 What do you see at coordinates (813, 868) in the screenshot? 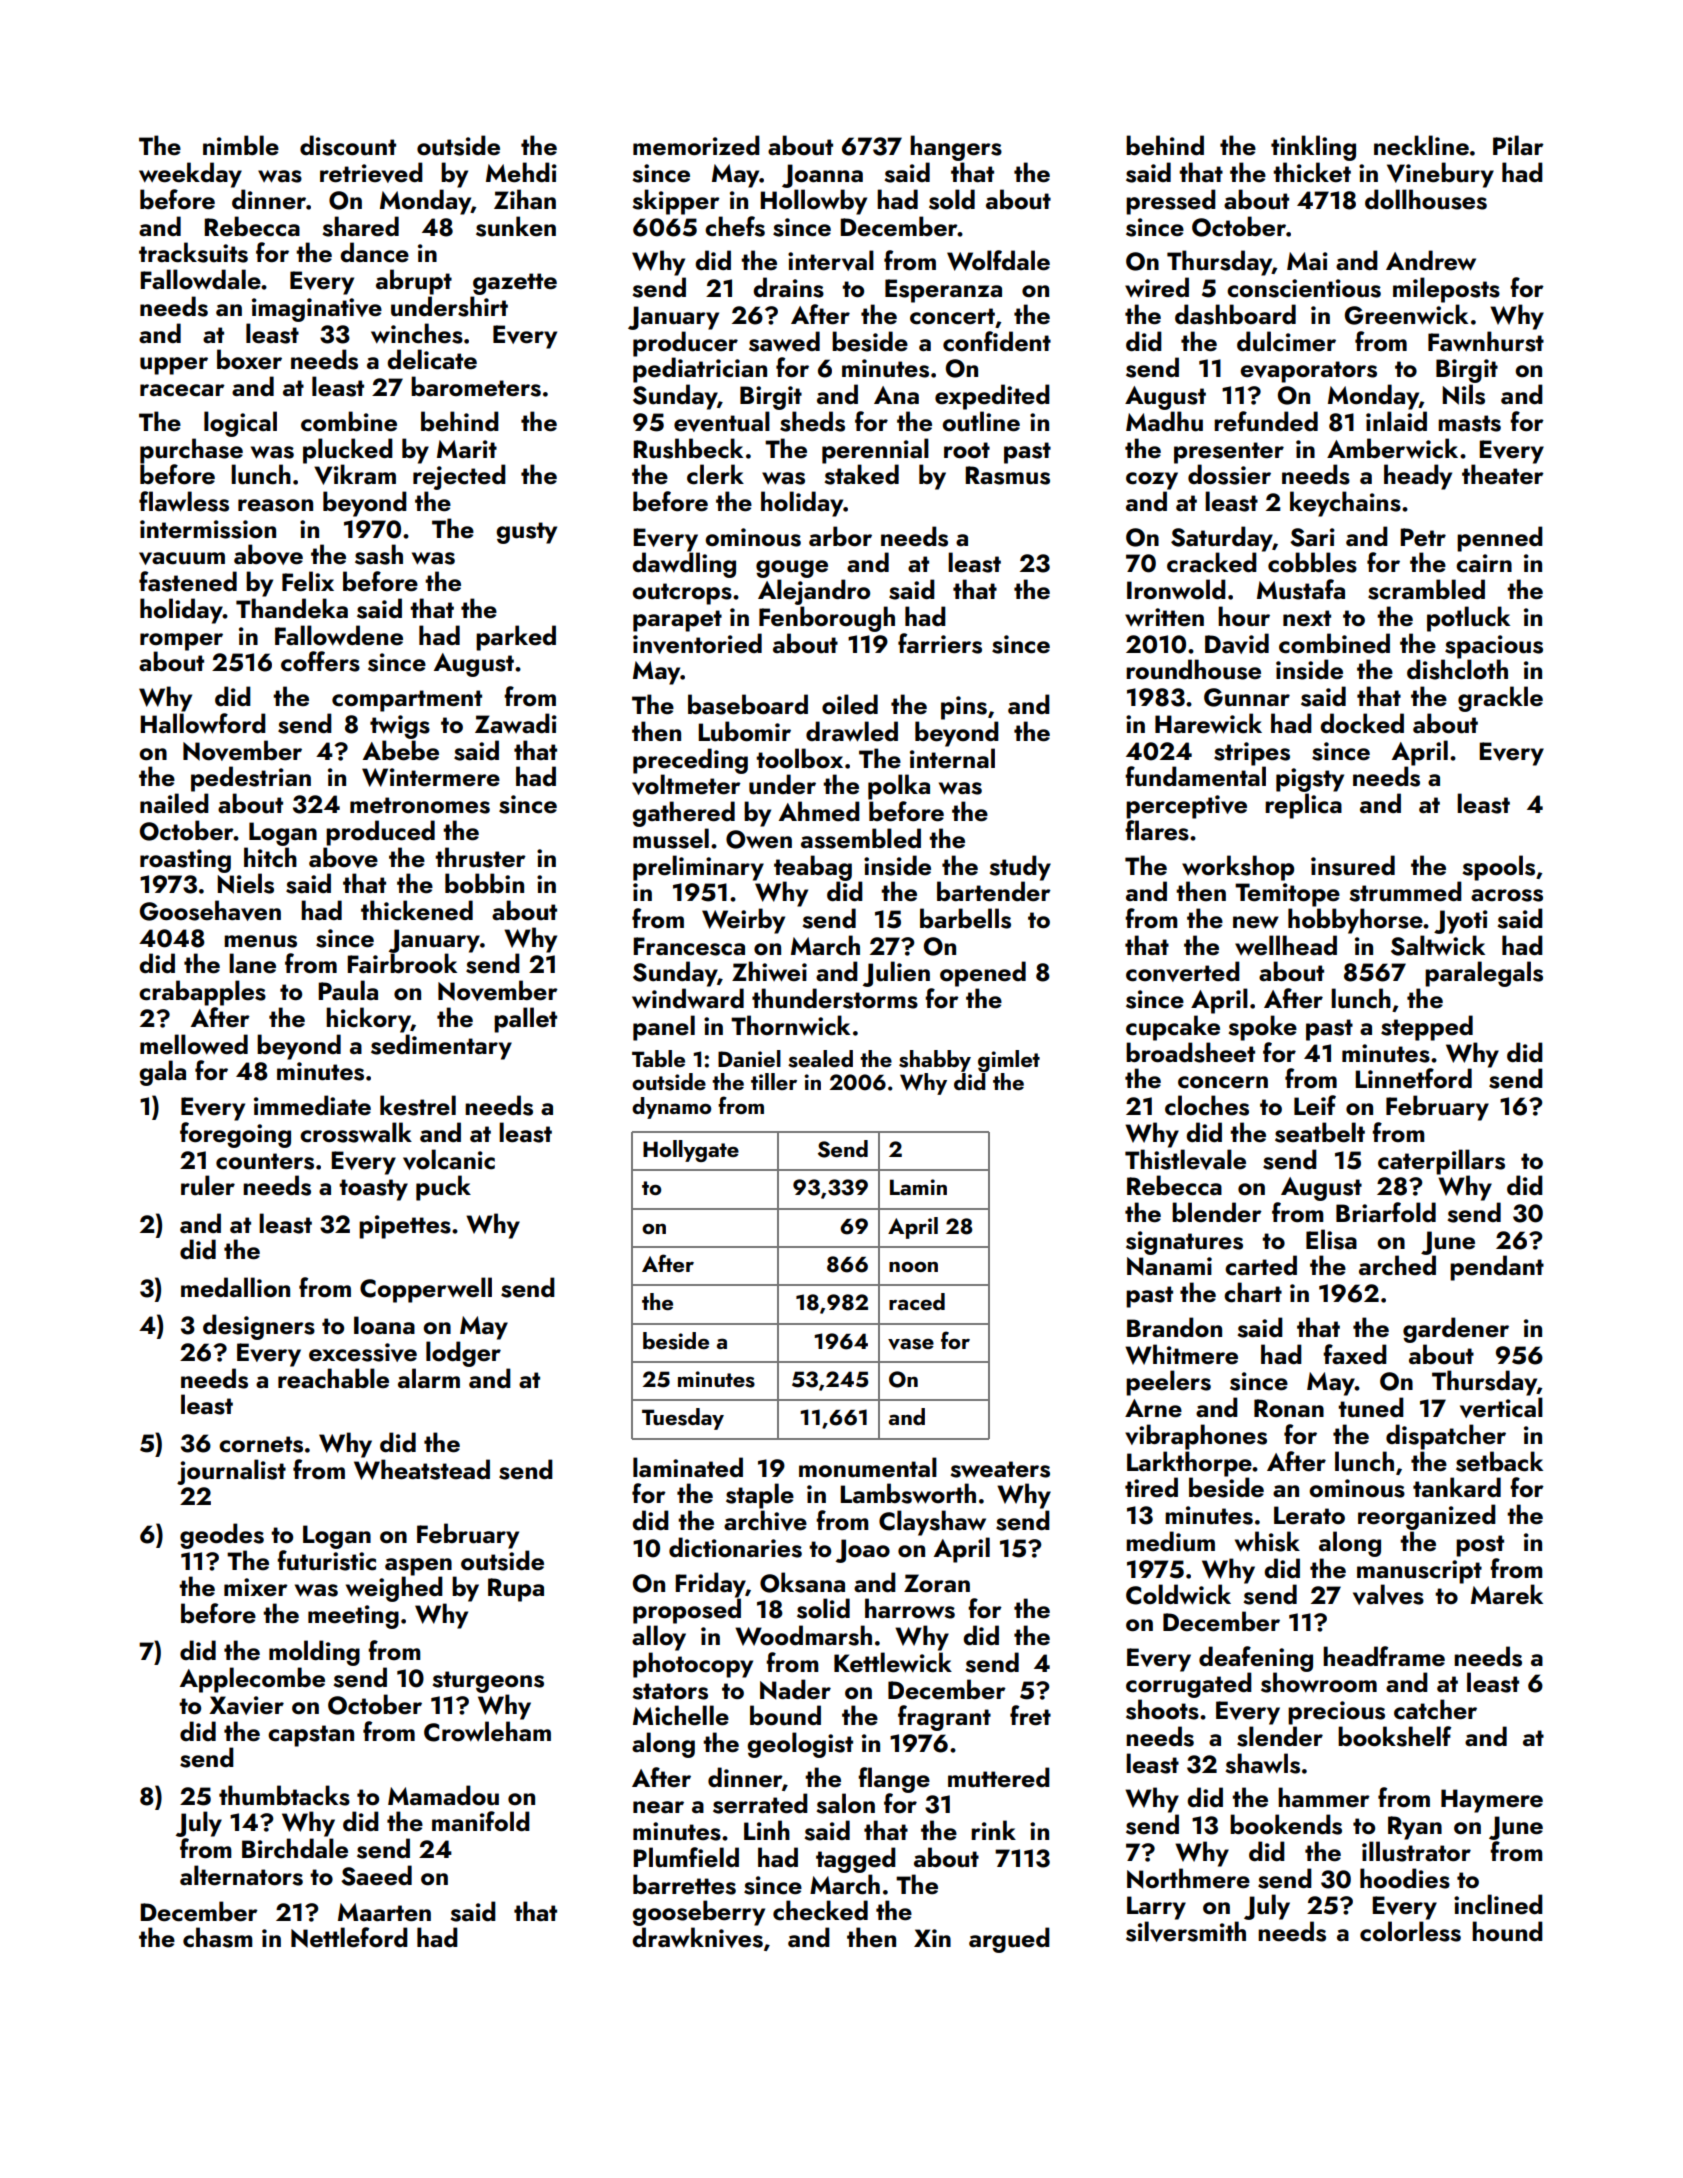
I see `teabag` at bounding box center [813, 868].
